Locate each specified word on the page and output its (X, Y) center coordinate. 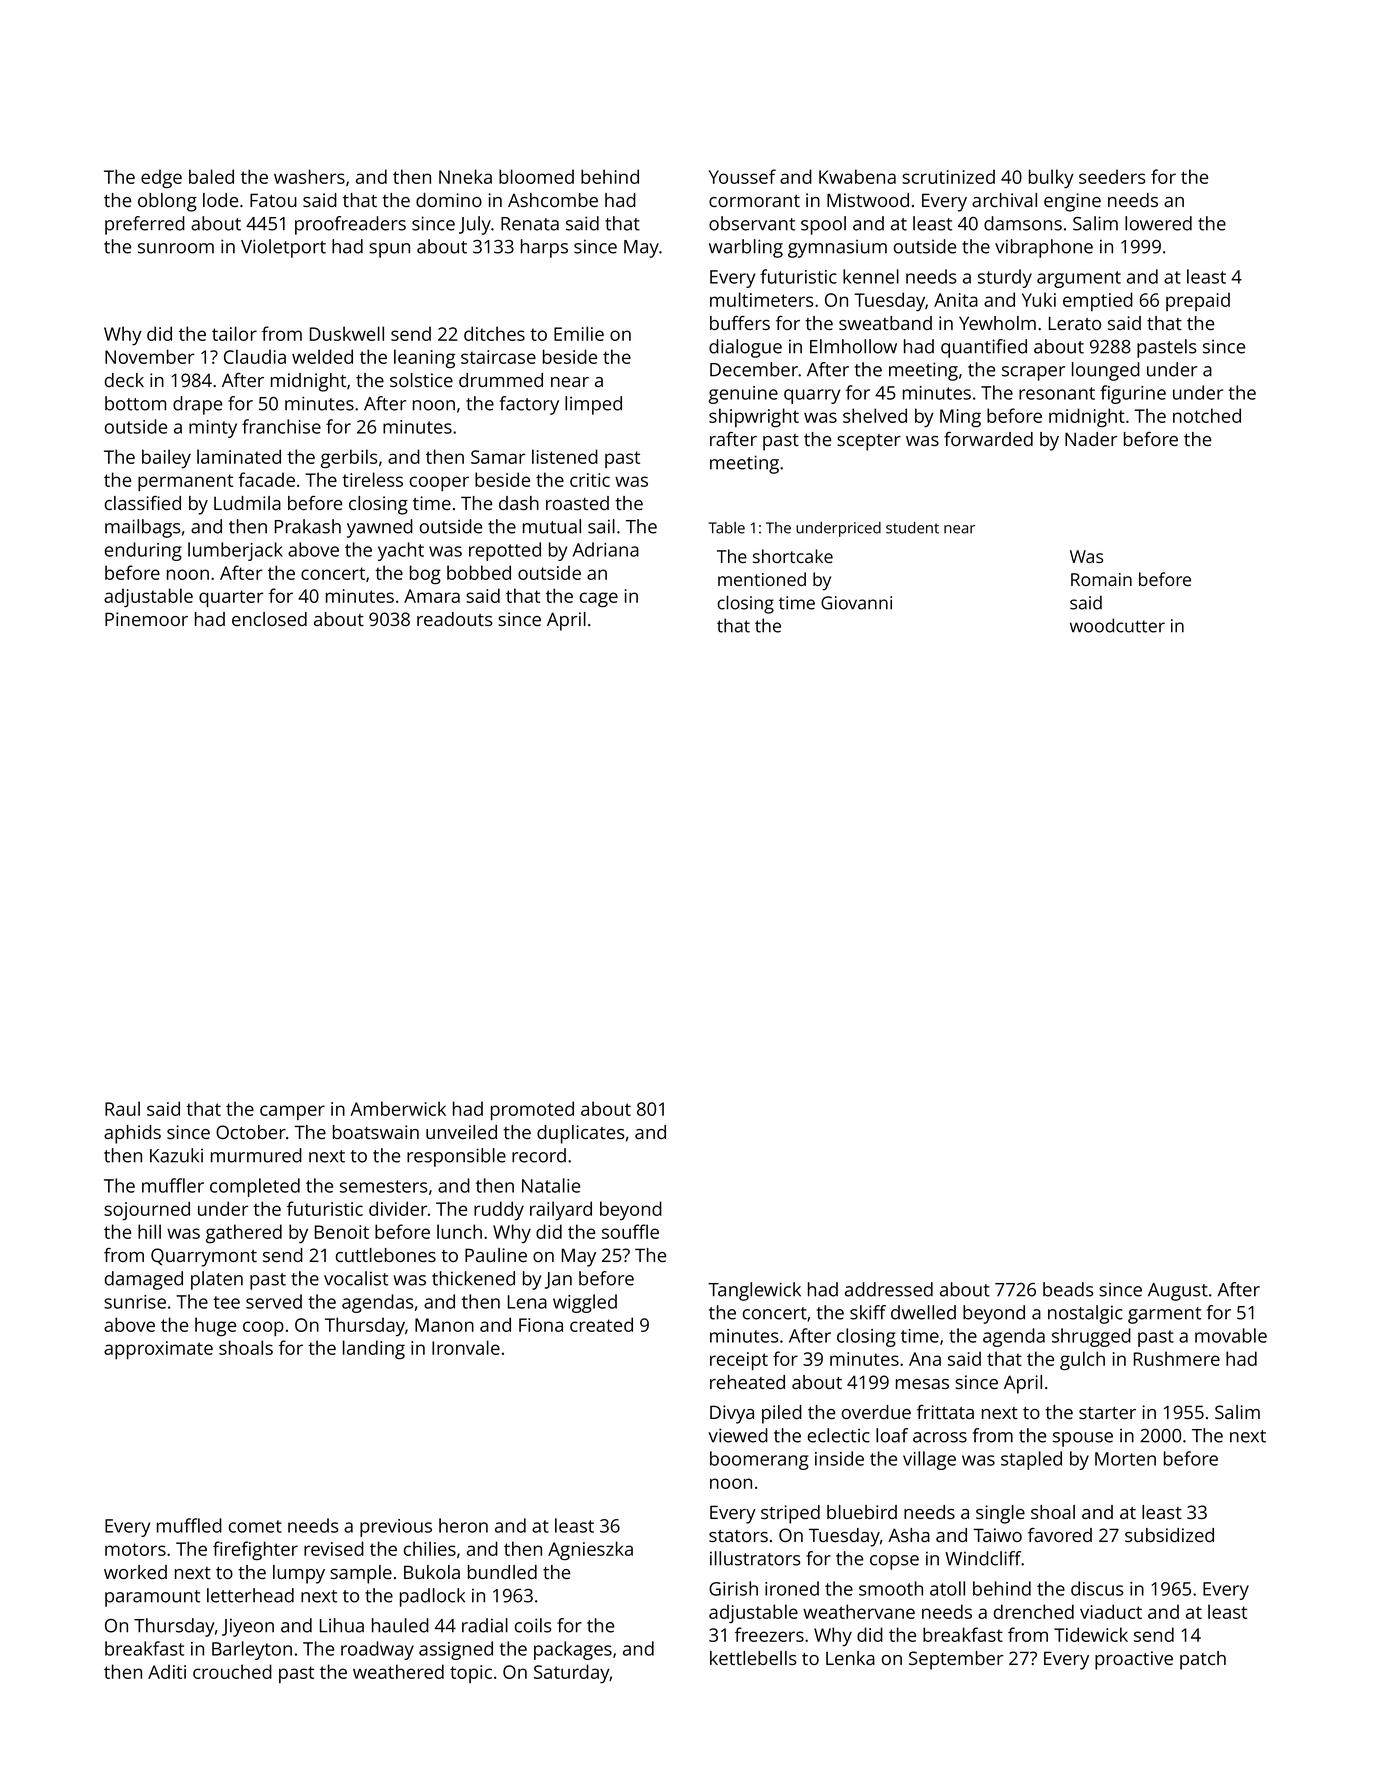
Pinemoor (146, 619)
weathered (398, 1671)
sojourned (147, 1210)
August (1178, 1292)
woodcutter (1117, 625)
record (539, 1155)
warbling (746, 248)
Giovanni (856, 603)
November (149, 356)
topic (471, 1674)
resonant (1057, 393)
